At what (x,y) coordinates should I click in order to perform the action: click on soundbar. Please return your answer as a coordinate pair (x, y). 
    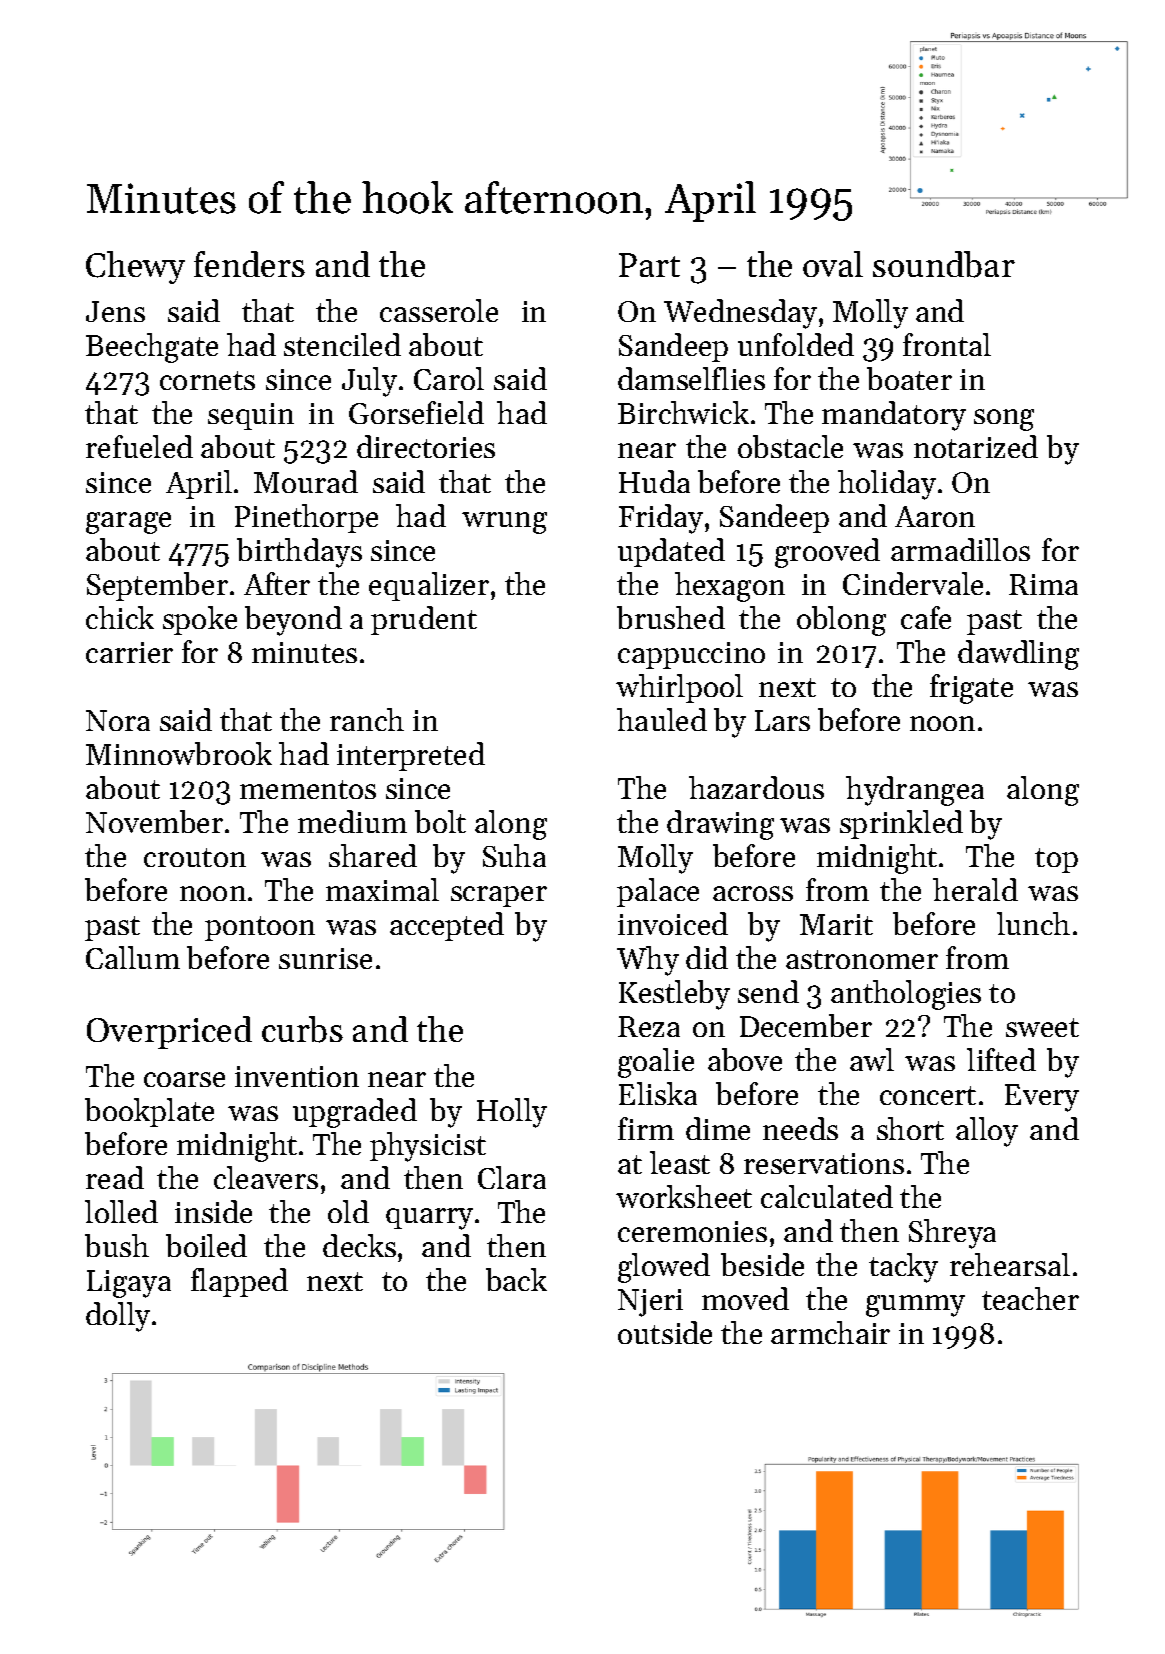
    Looking at the image, I should click on (944, 264).
